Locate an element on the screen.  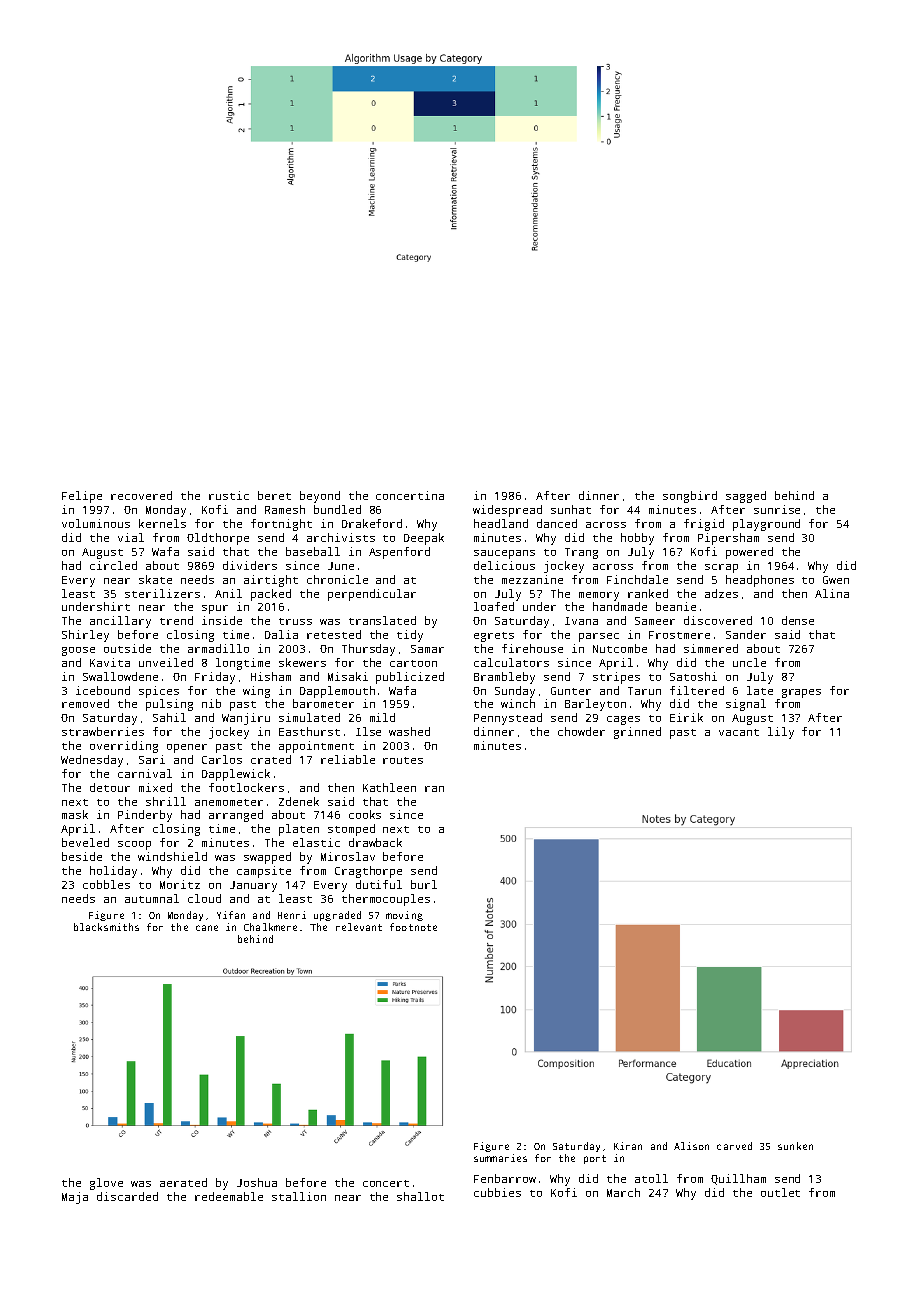
songbird is located at coordinates (690, 497).
